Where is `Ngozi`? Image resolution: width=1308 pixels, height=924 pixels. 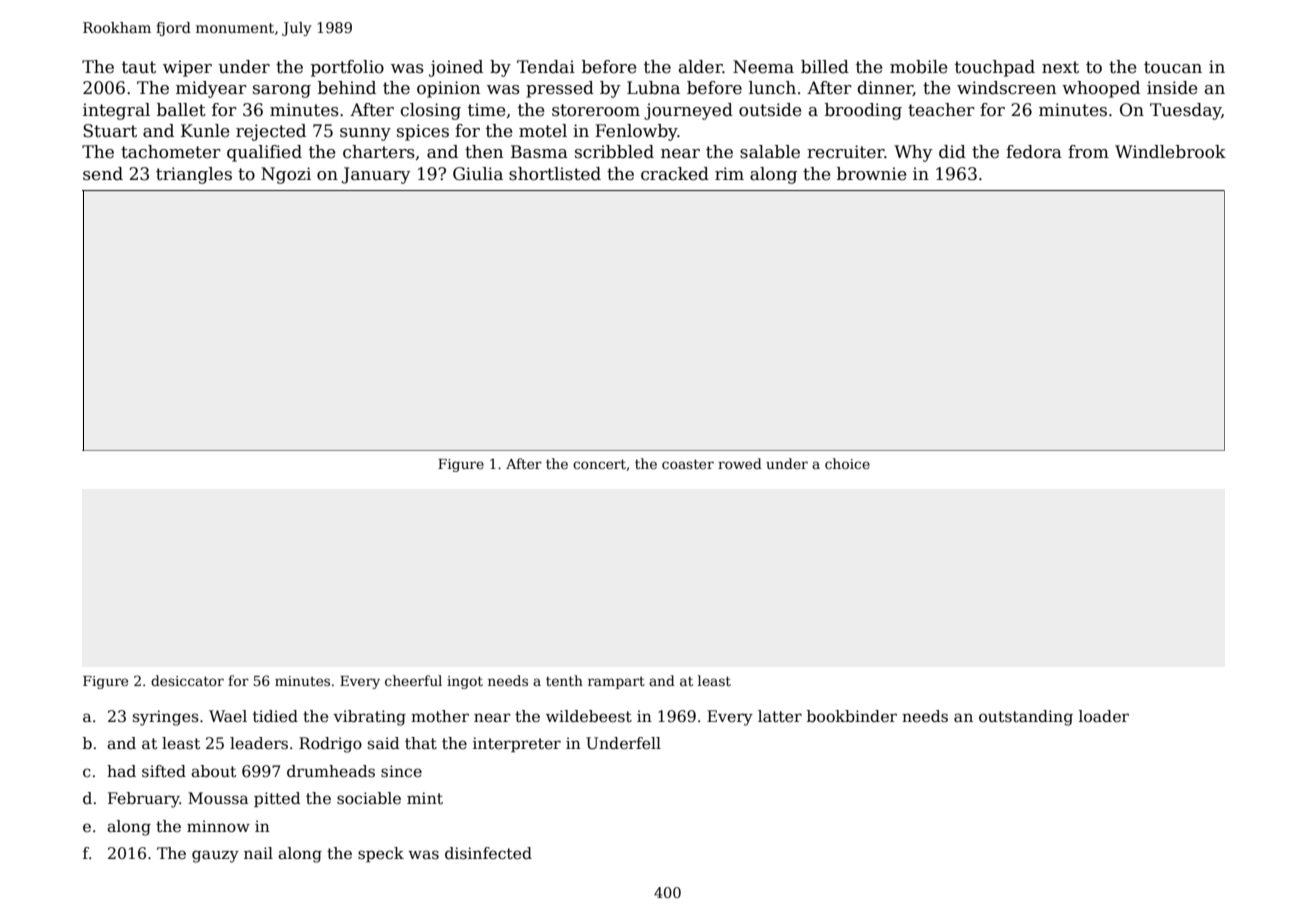 Ngozi is located at coordinates (286, 175).
